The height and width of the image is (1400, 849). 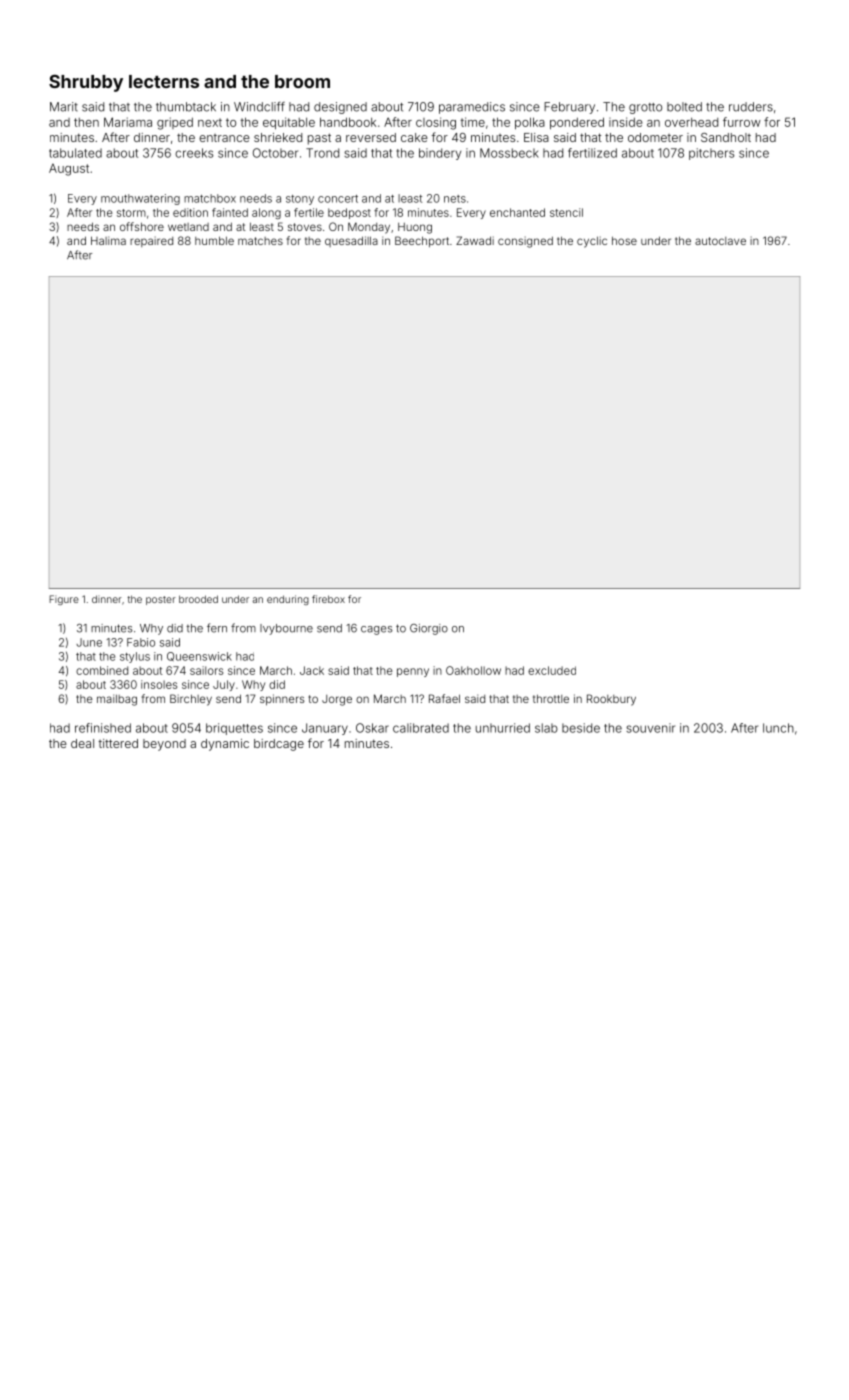 What do you see at coordinates (198, 599) in the image?
I see `brooded` at bounding box center [198, 599].
